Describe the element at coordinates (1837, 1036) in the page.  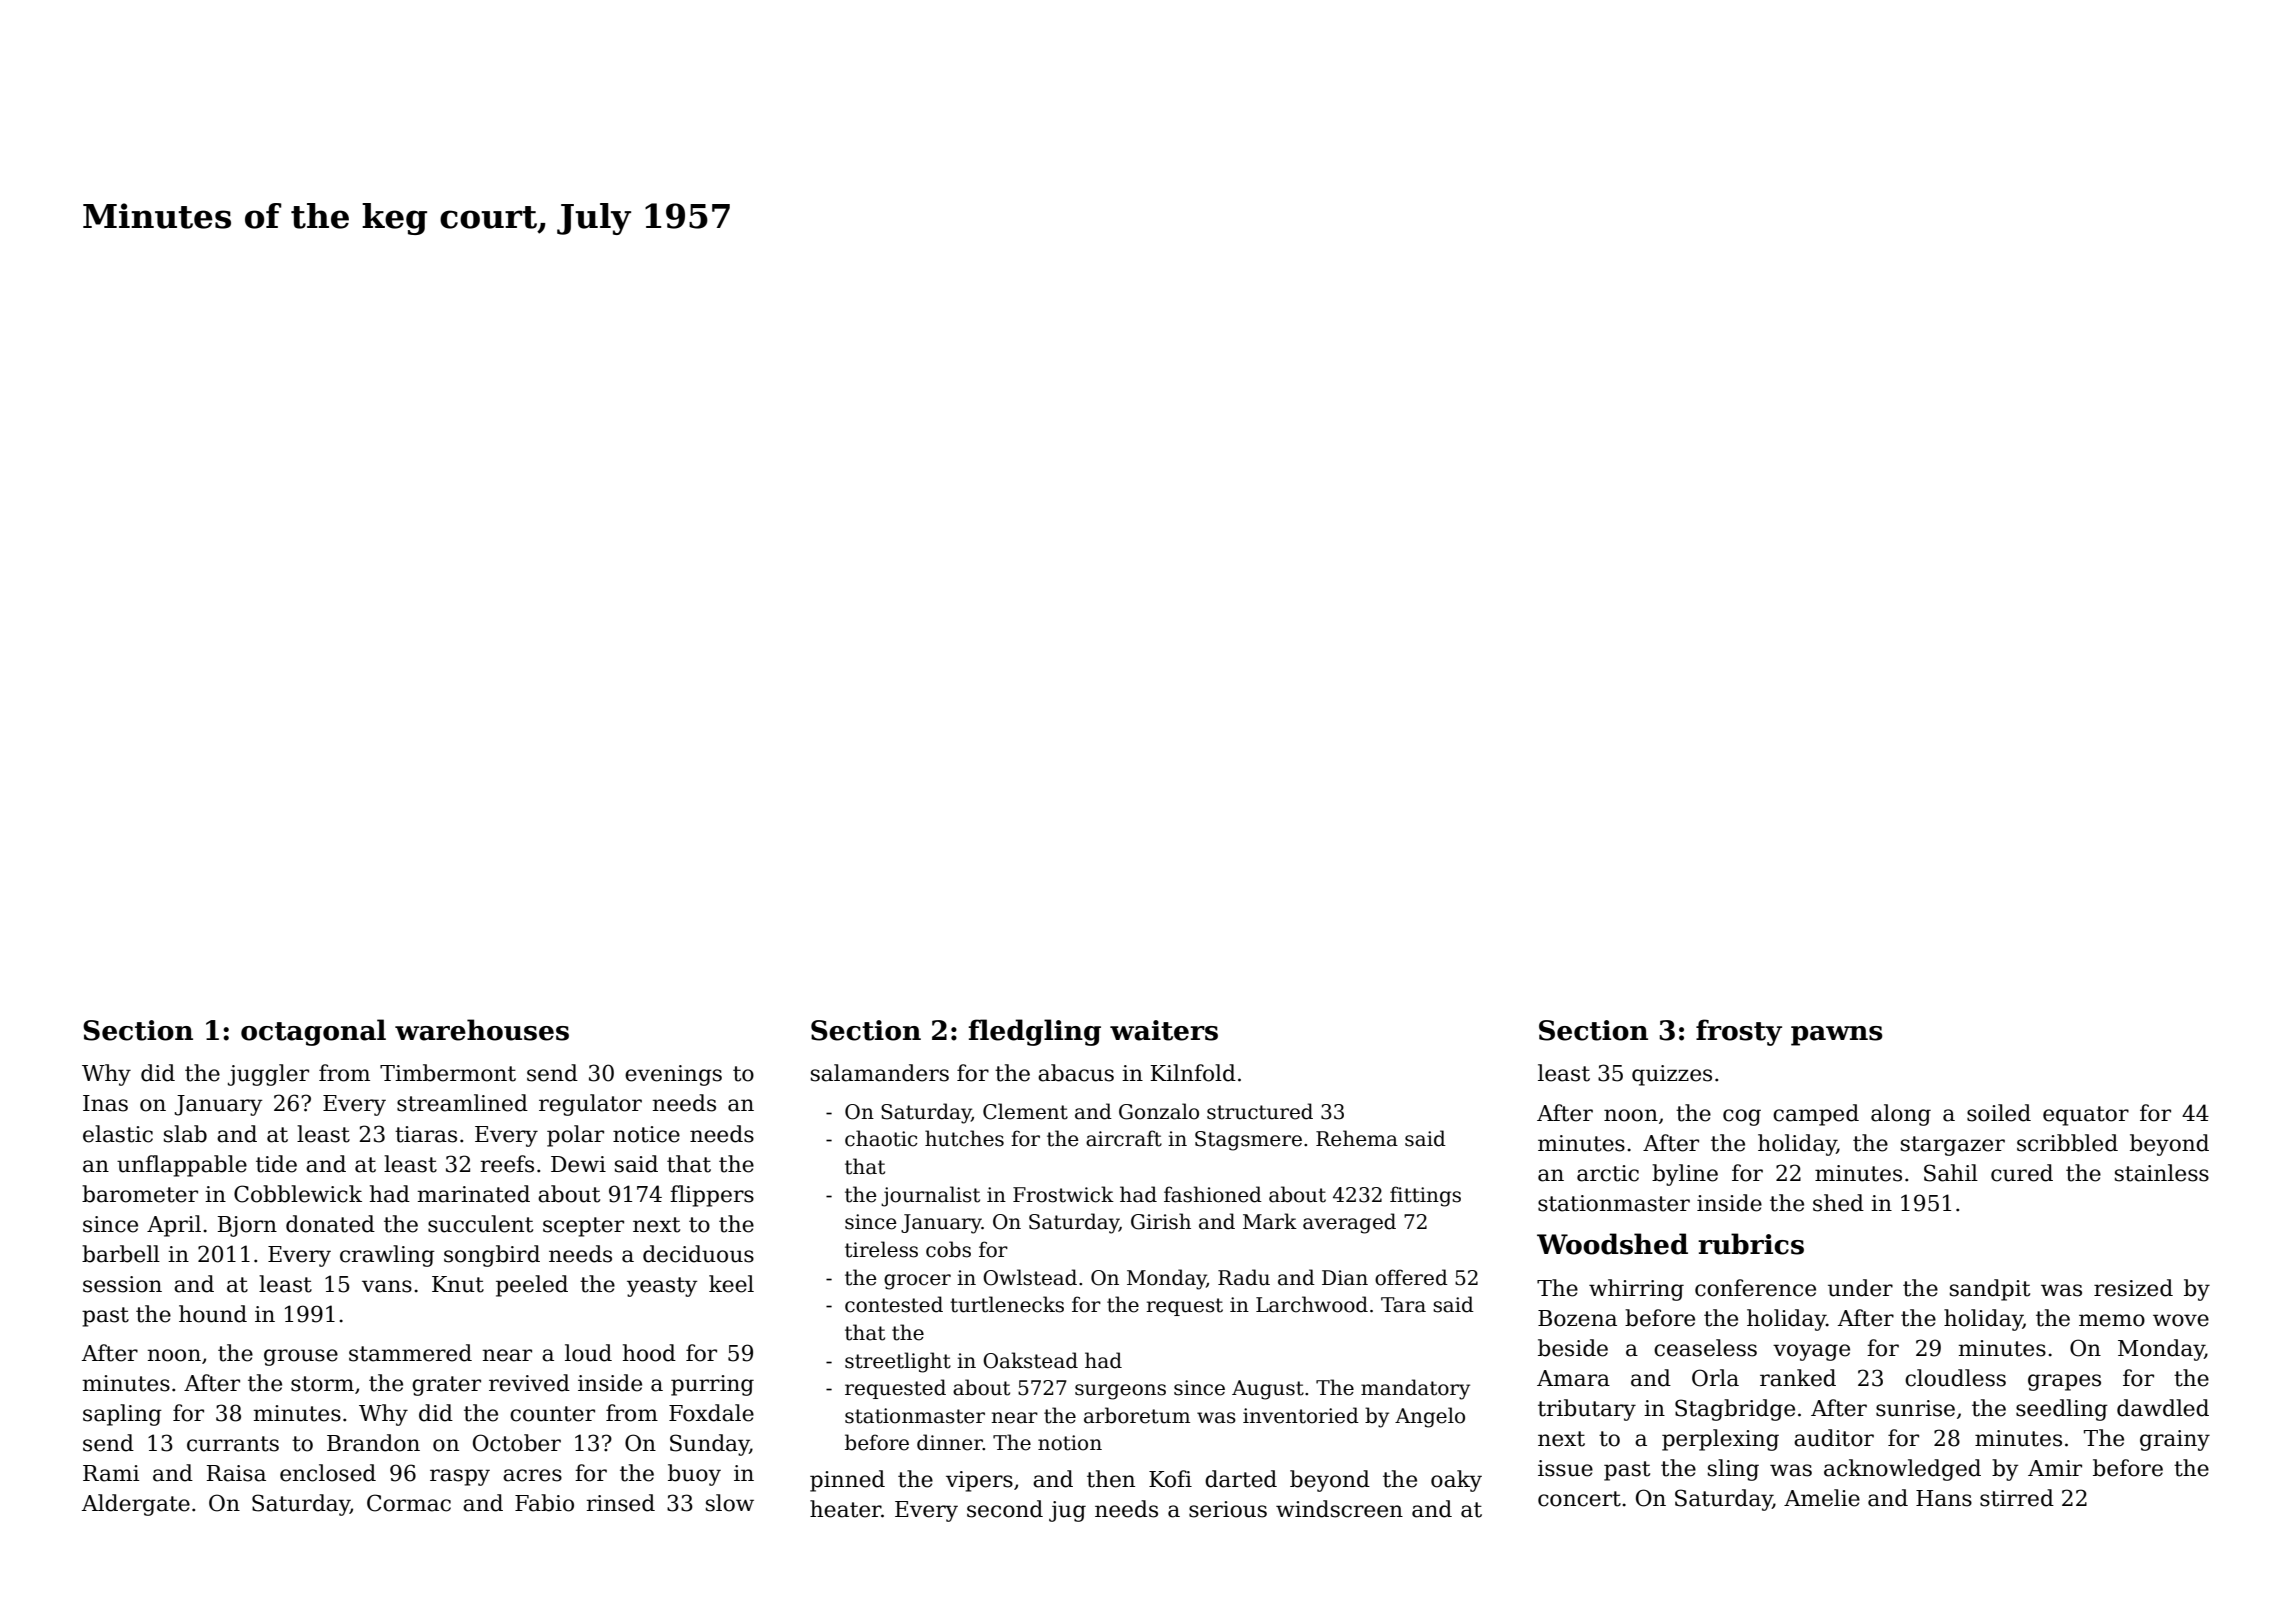
I see `pawns` at that location.
